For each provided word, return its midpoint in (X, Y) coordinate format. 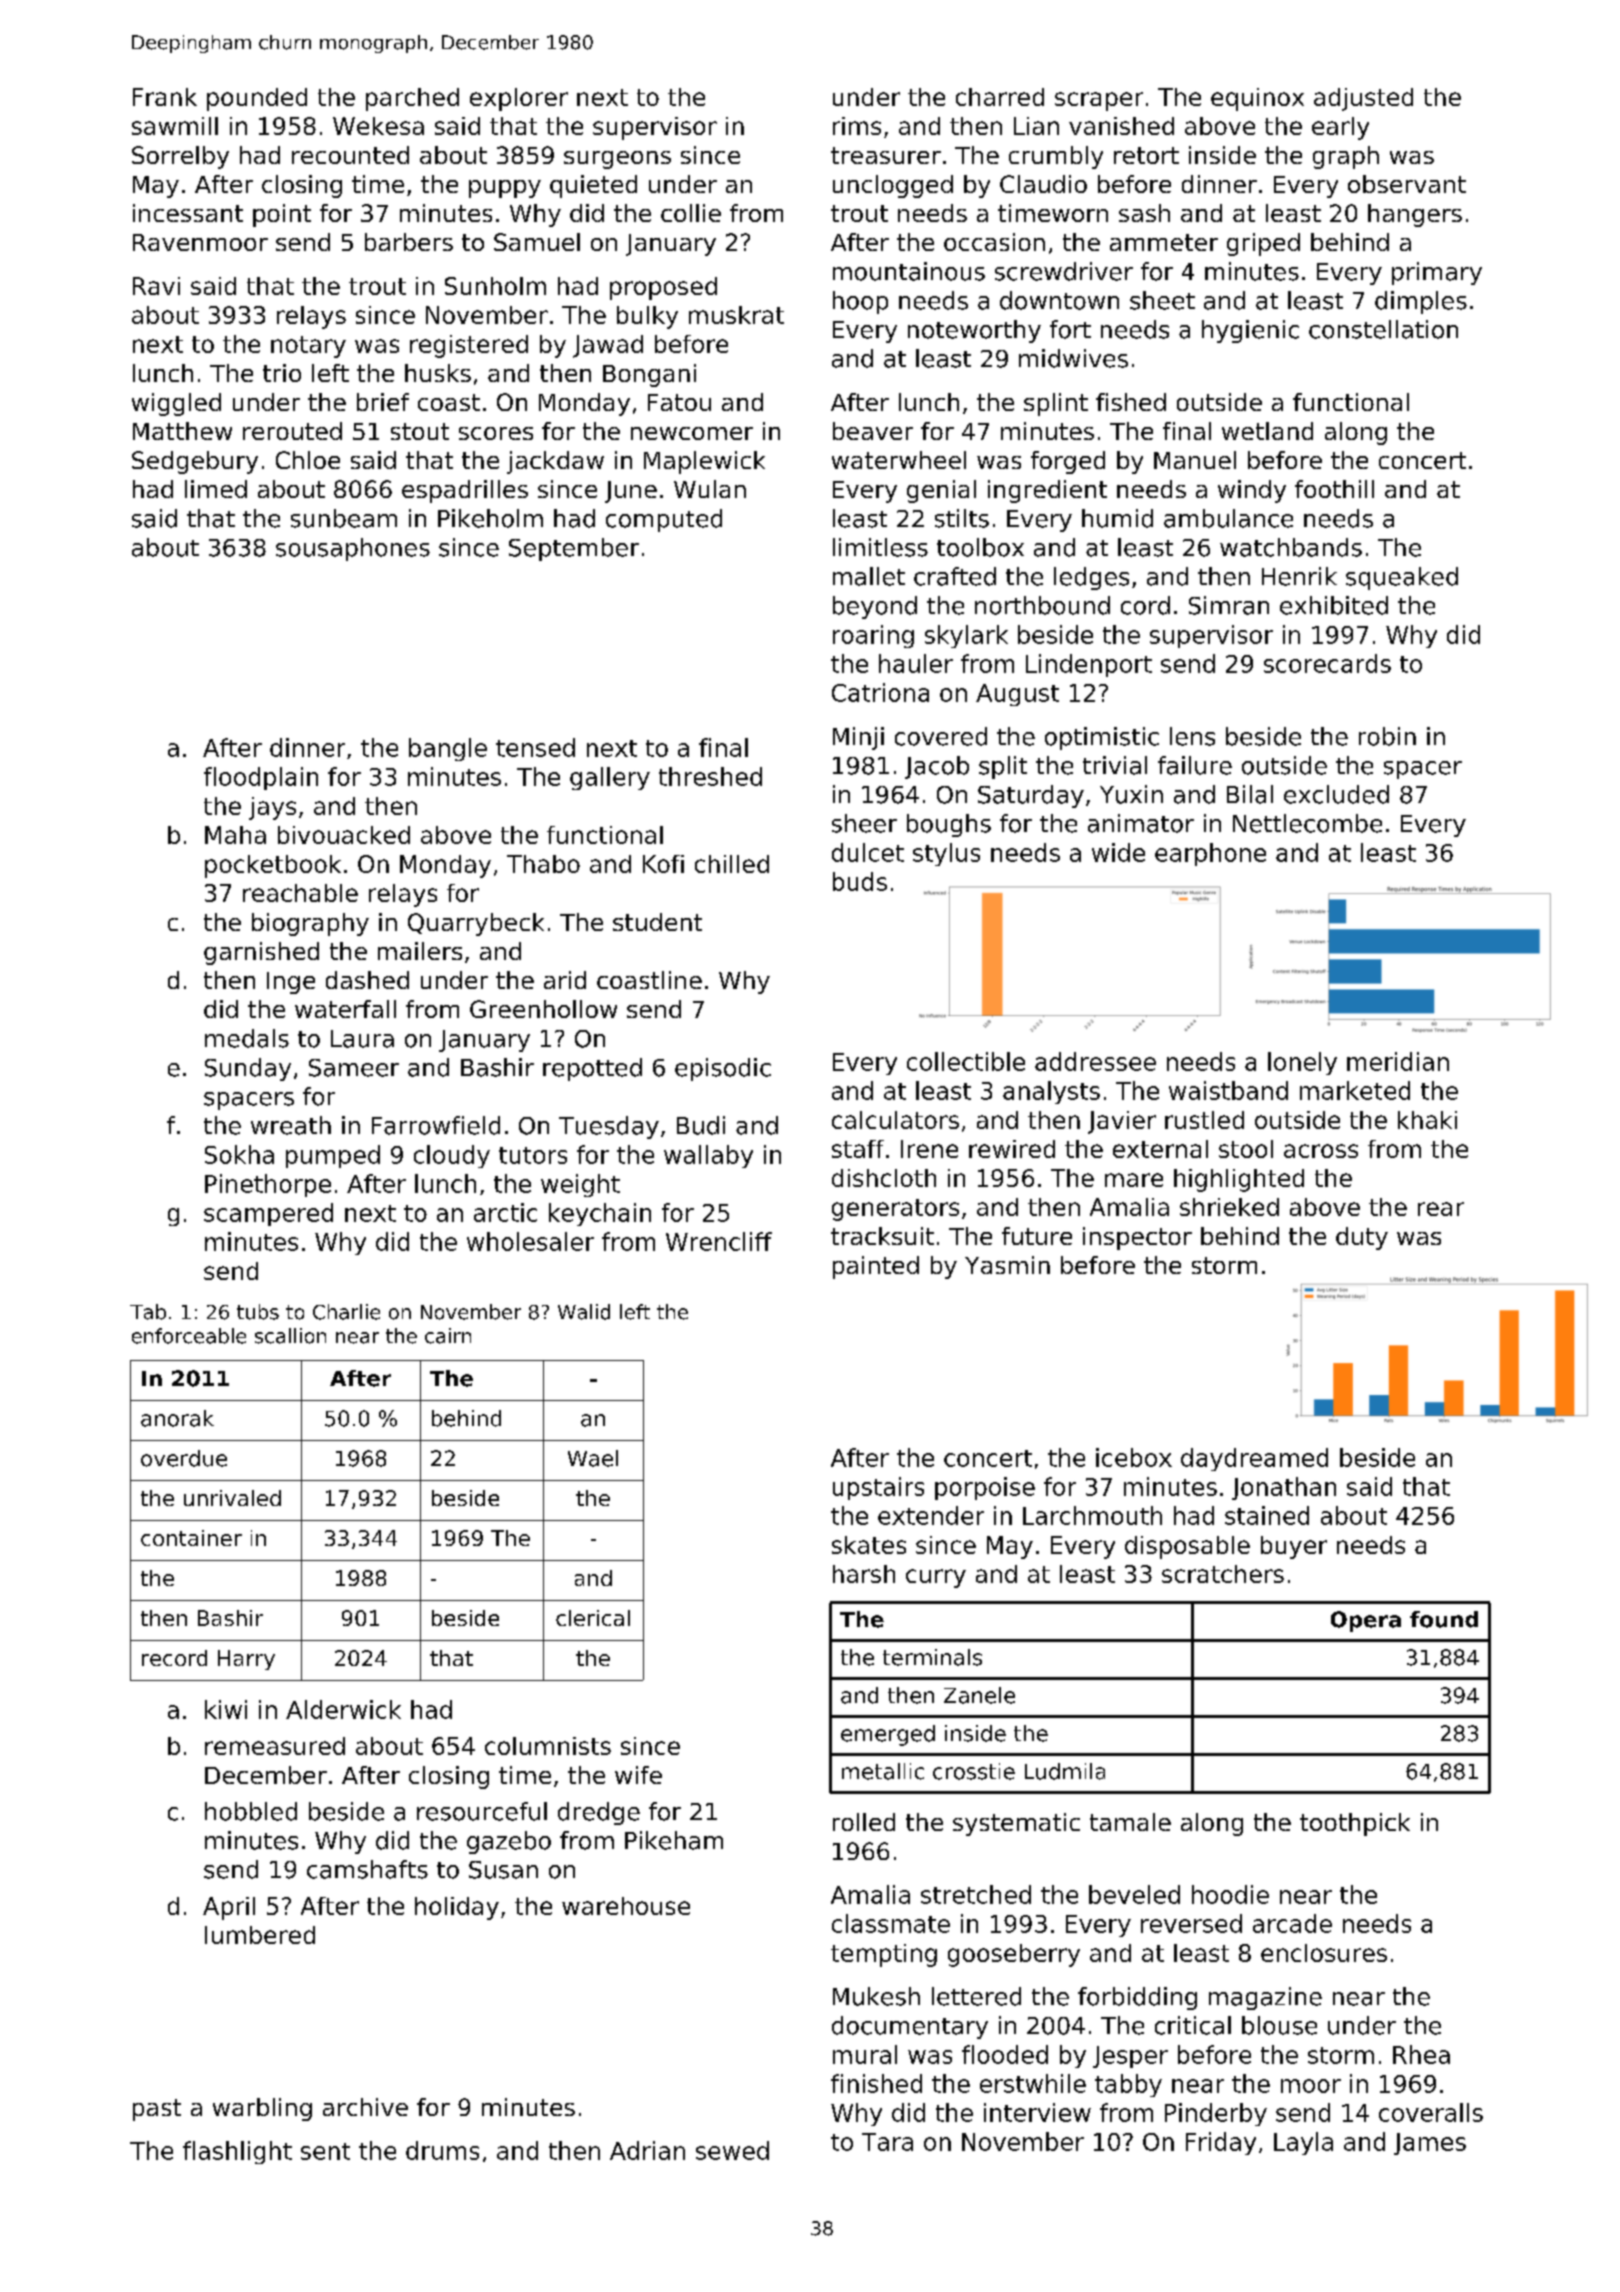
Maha (235, 835)
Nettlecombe (1307, 823)
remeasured (275, 1746)
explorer (519, 99)
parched (412, 99)
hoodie (1230, 1894)
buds (860, 881)
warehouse (626, 1906)
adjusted (1363, 99)
